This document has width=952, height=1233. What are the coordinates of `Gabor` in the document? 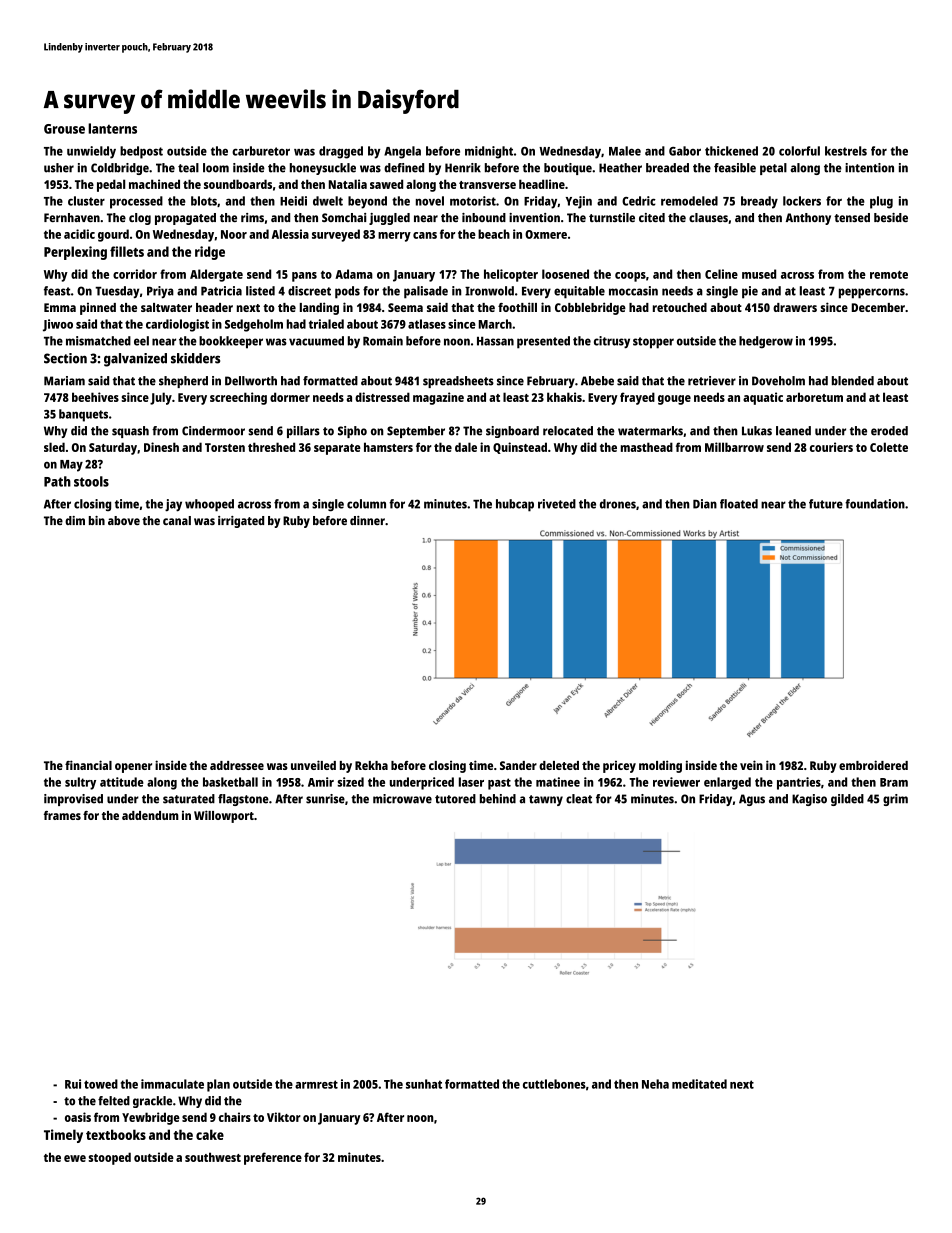 It's located at (685, 151).
